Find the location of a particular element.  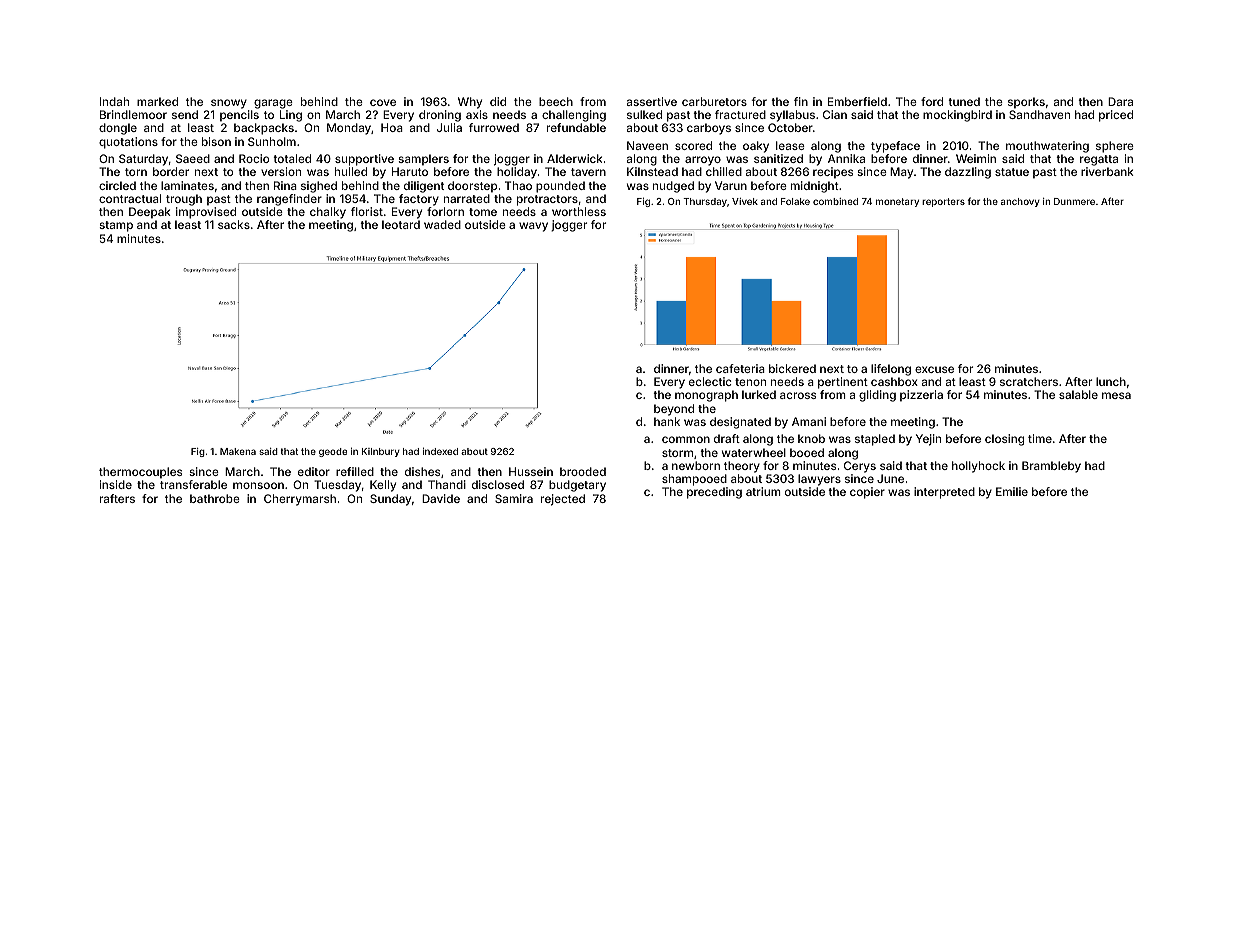

arroyo is located at coordinates (703, 161).
